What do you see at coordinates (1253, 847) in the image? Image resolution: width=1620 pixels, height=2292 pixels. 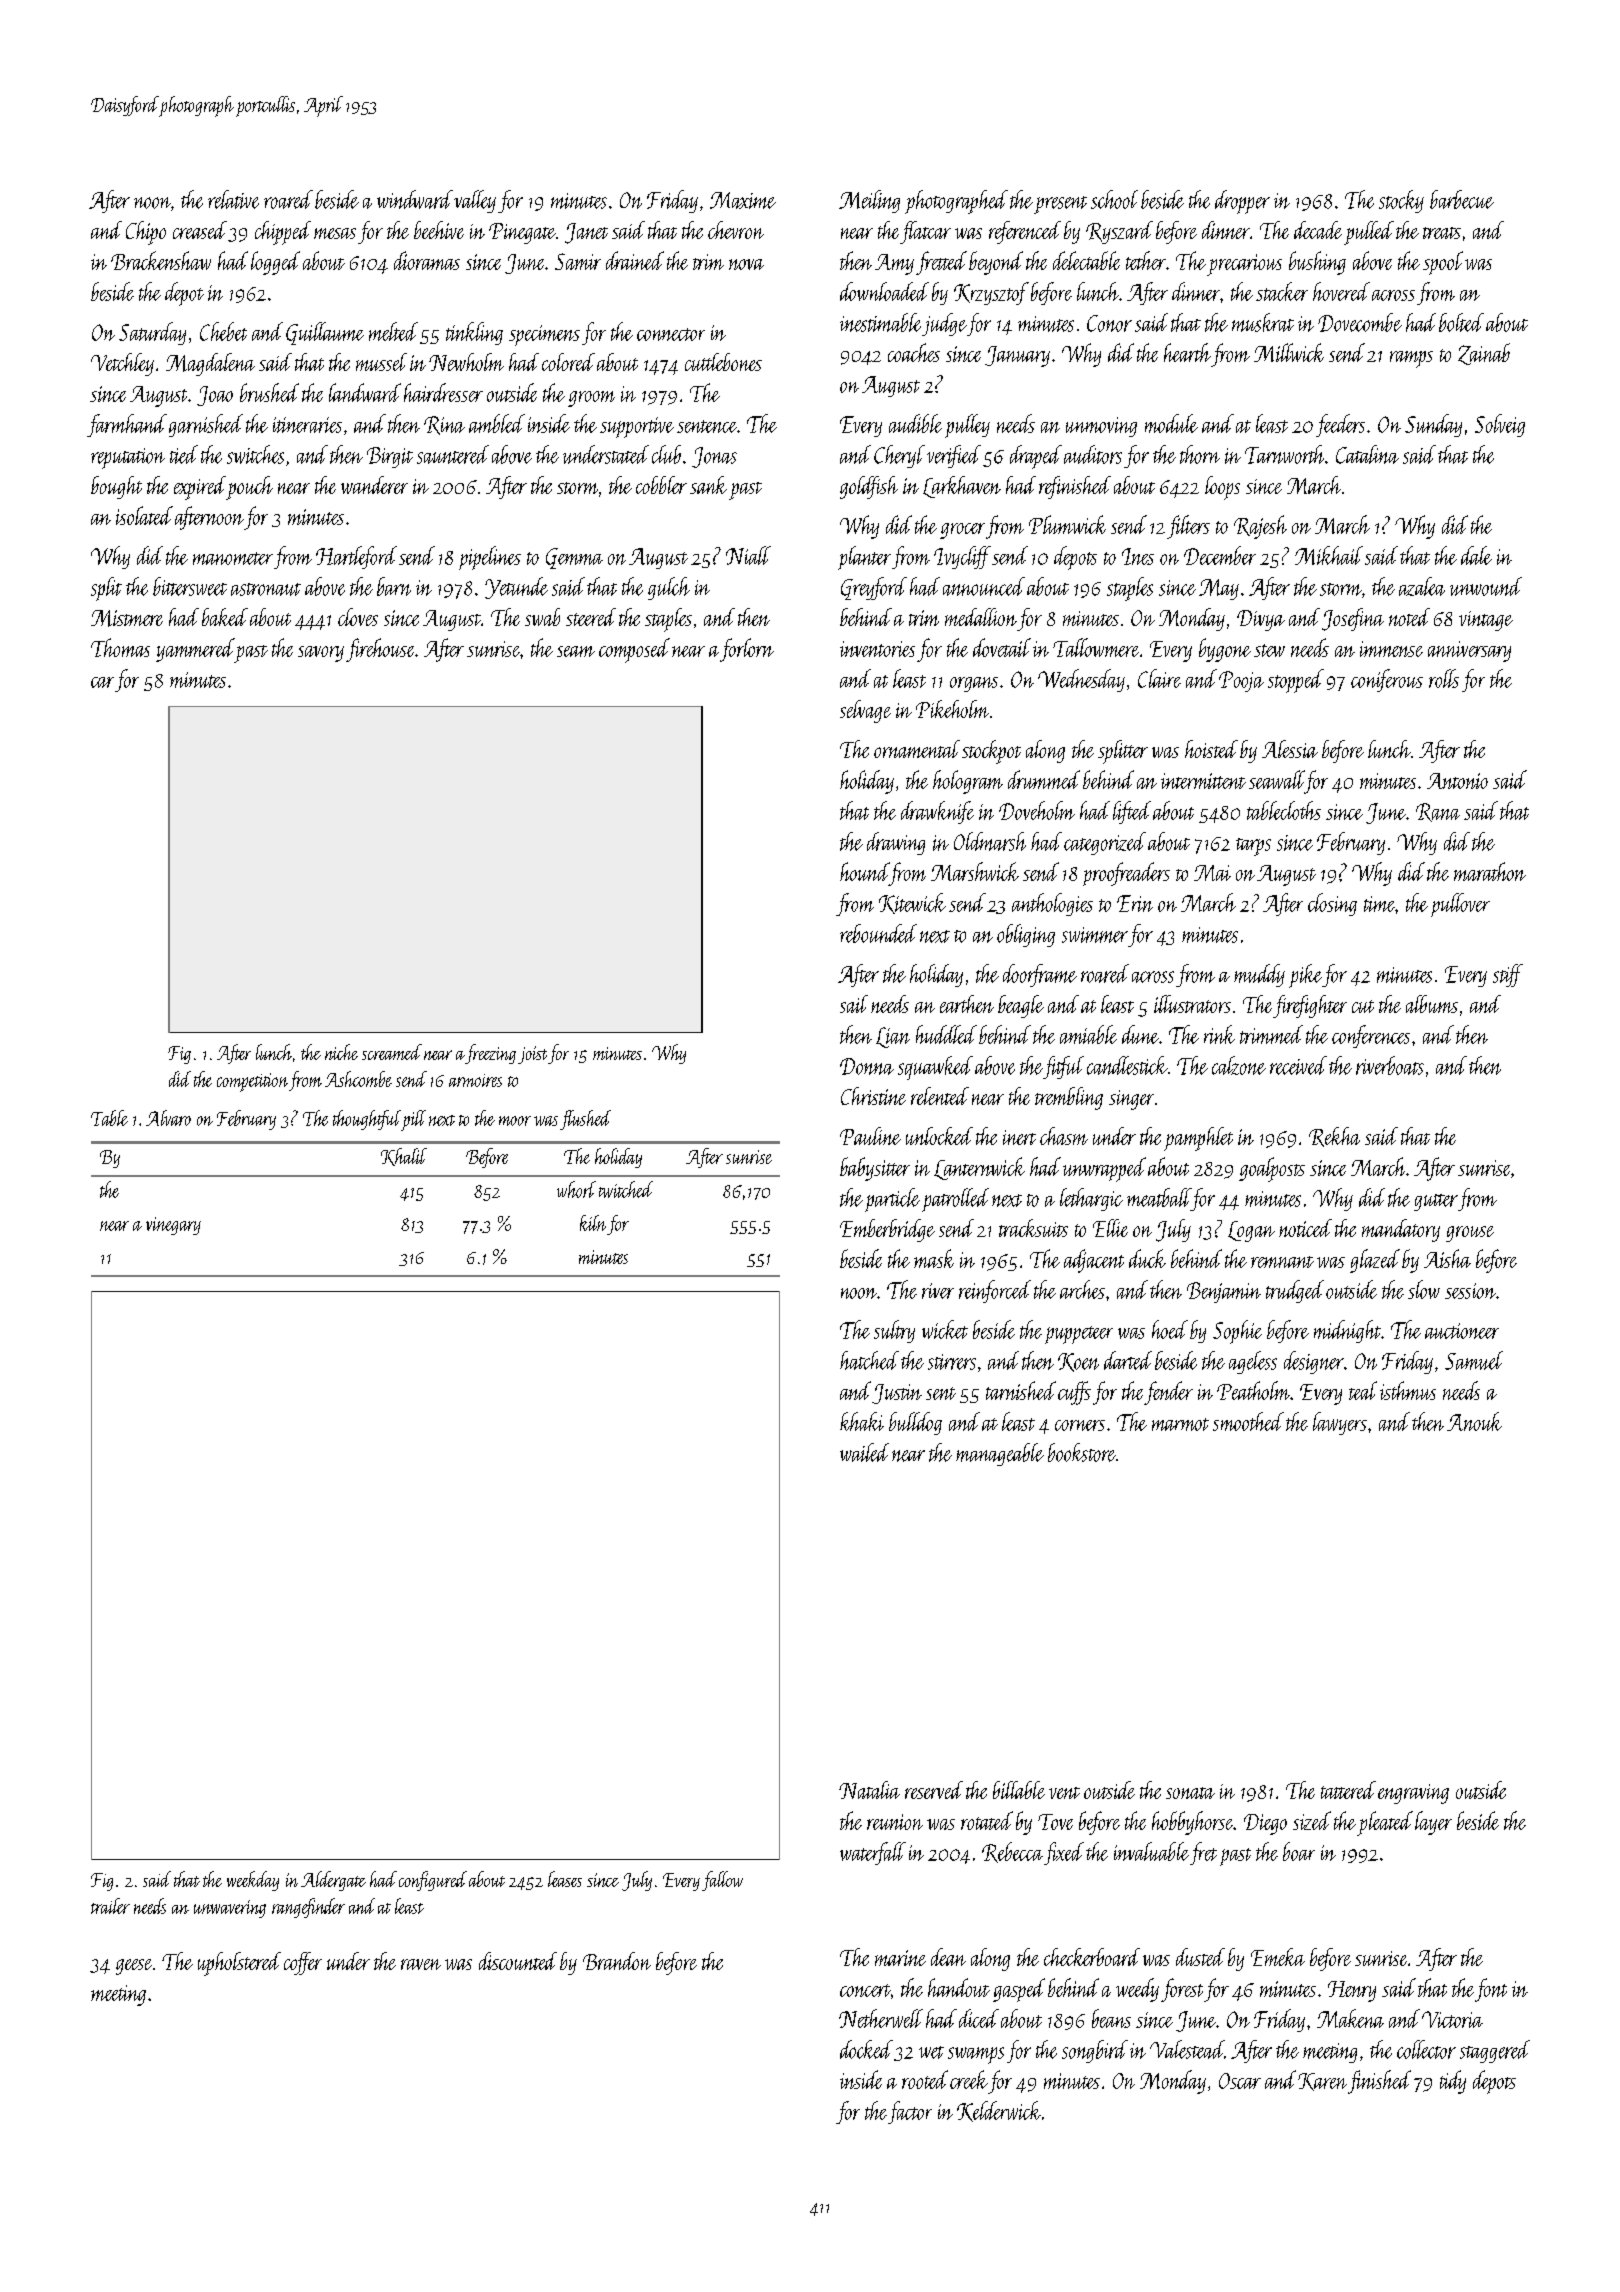 I see `tarps` at bounding box center [1253, 847].
